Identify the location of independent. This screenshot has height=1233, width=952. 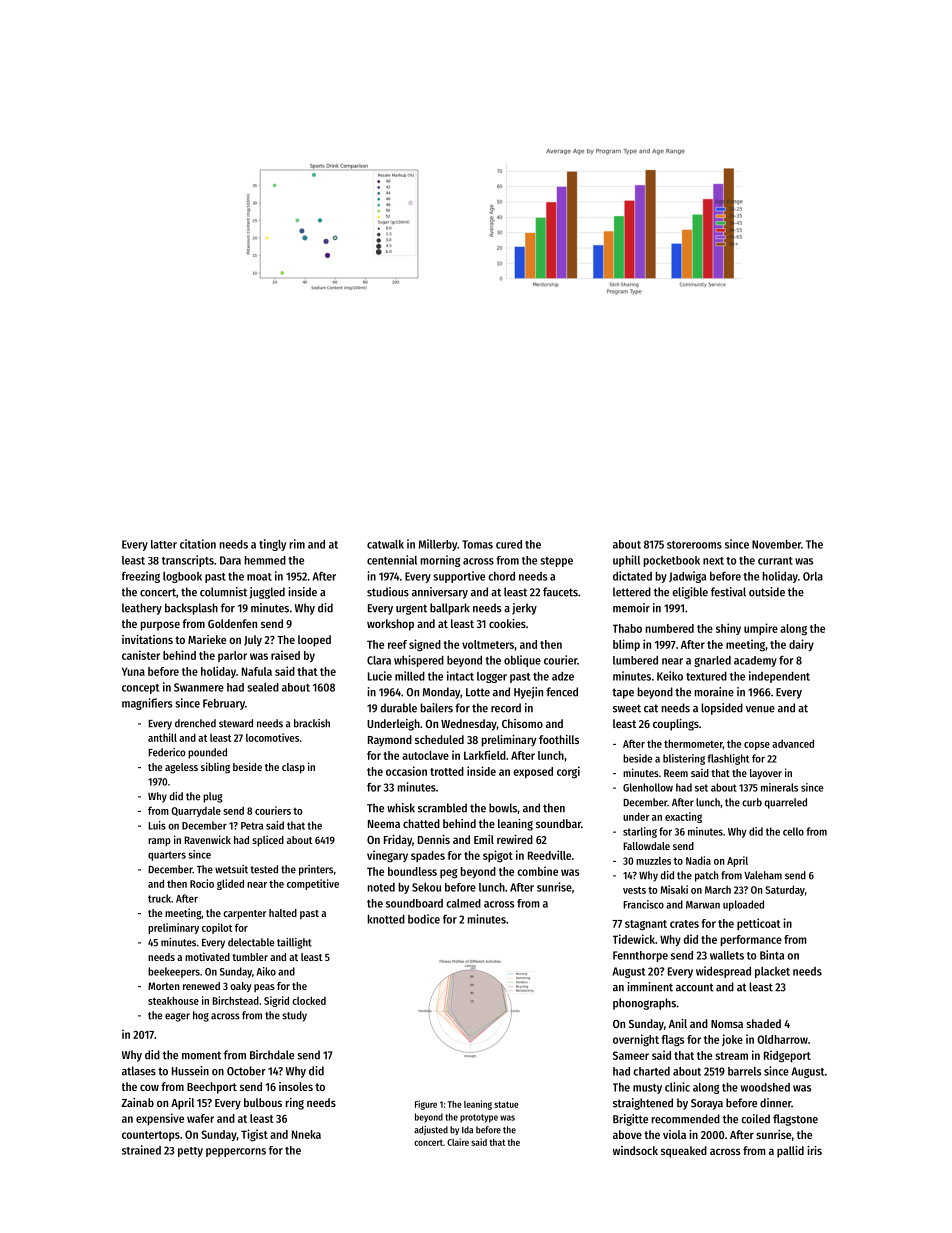
(779, 677).
